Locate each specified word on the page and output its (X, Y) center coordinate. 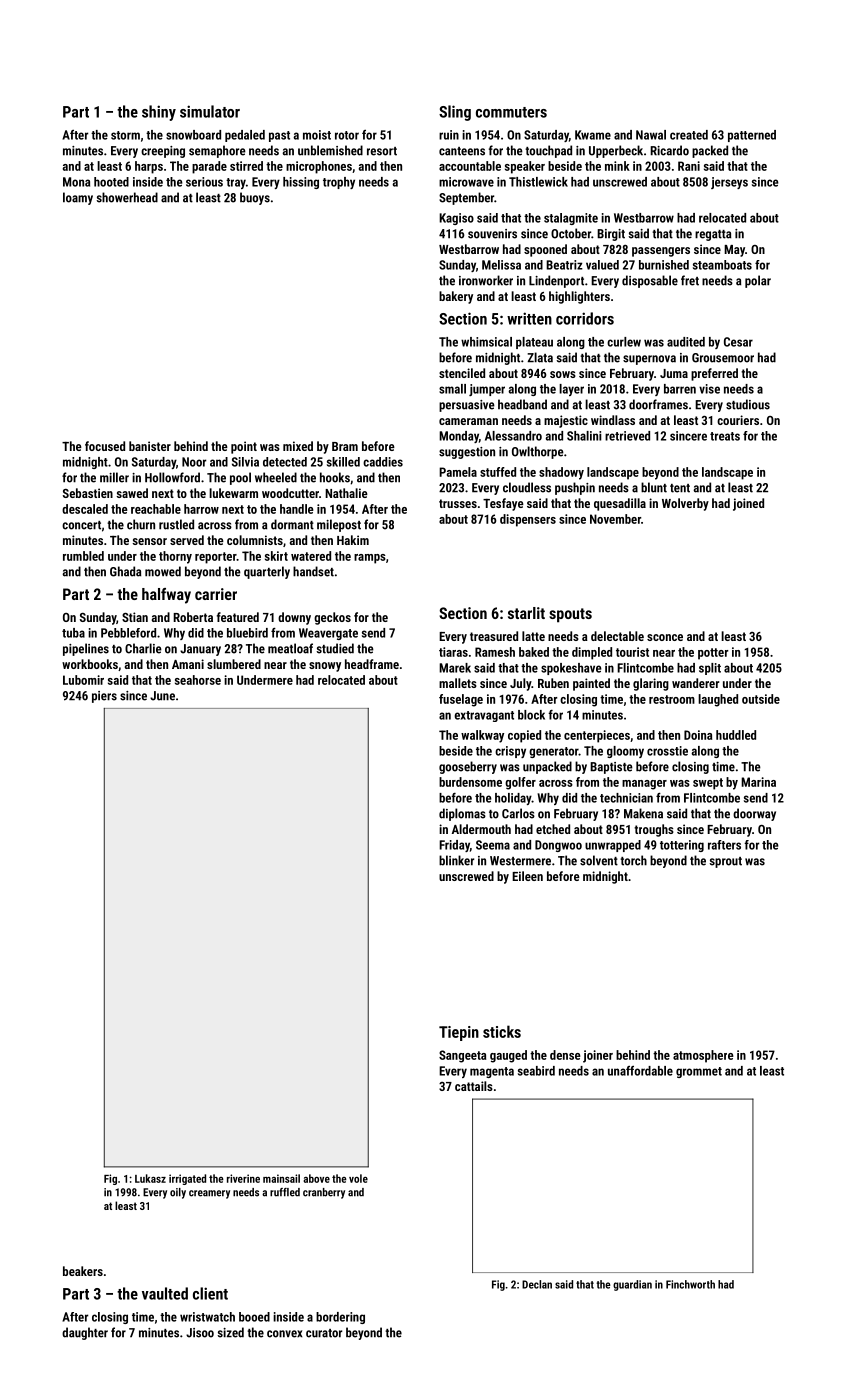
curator (324, 1333)
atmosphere (703, 1056)
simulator (210, 111)
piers (104, 697)
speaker (525, 167)
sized (230, 1332)
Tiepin (459, 1033)
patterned (752, 136)
